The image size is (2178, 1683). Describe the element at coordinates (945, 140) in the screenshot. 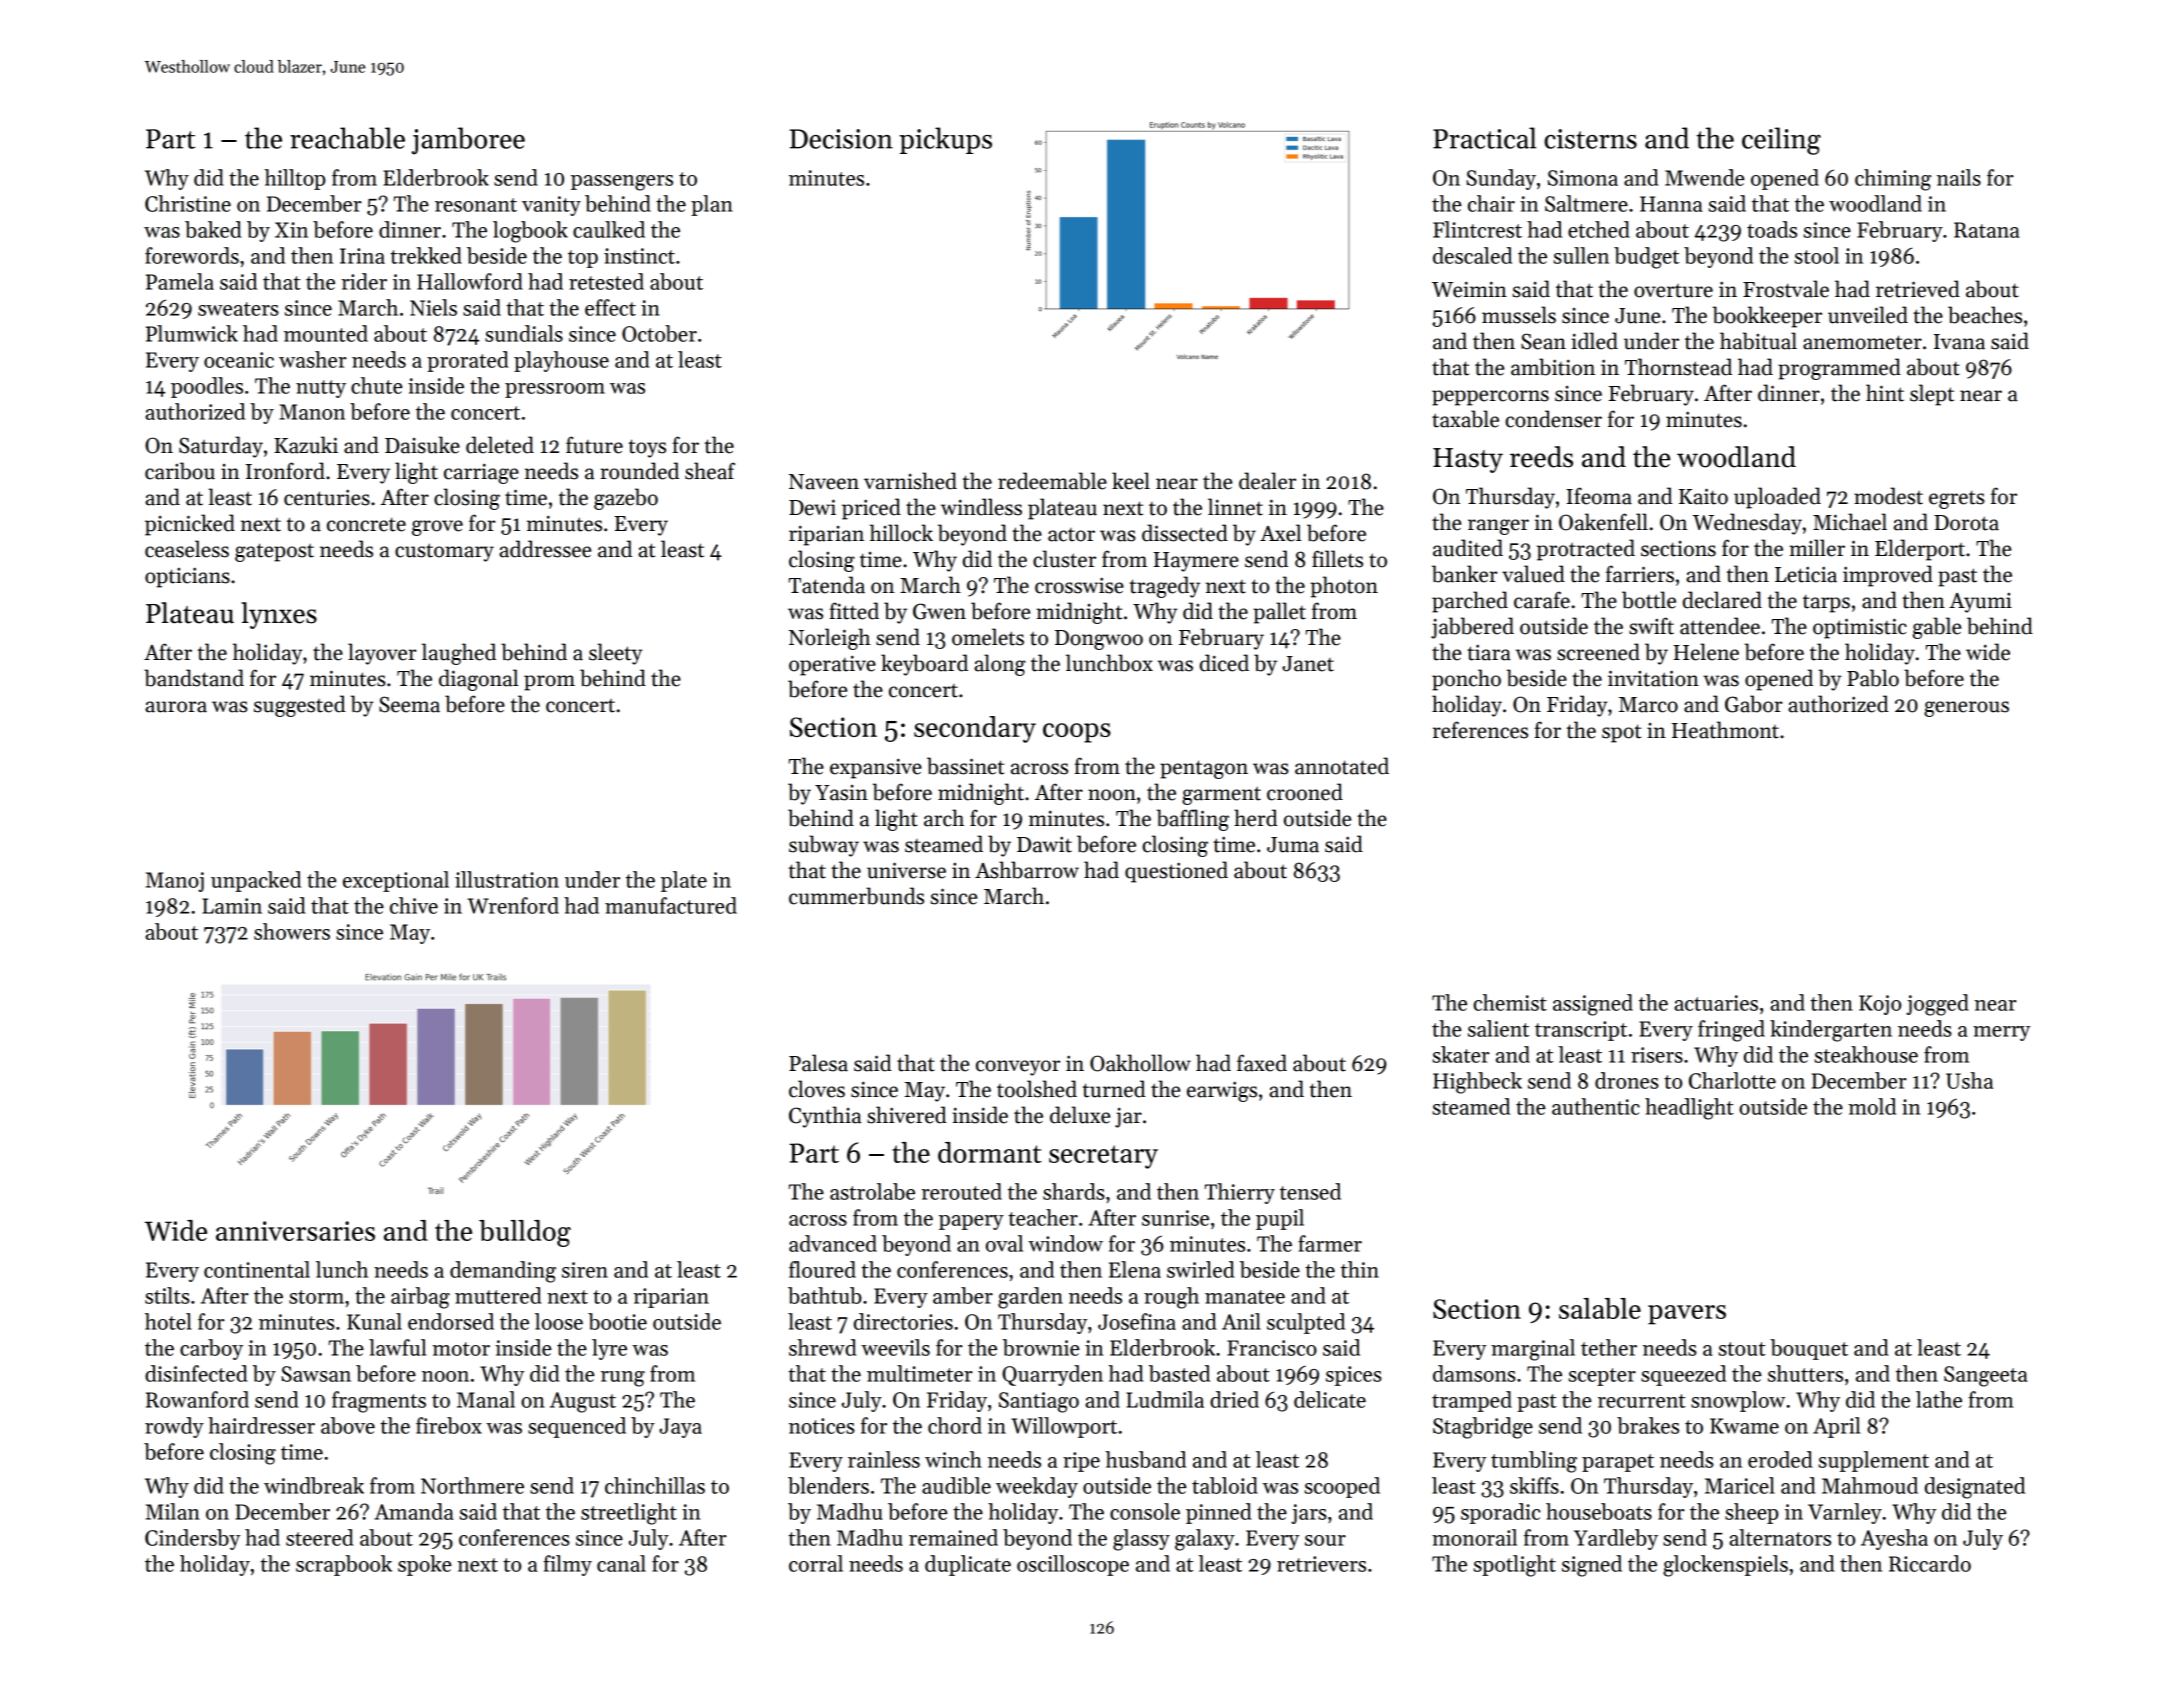

I see `pickups` at that location.
